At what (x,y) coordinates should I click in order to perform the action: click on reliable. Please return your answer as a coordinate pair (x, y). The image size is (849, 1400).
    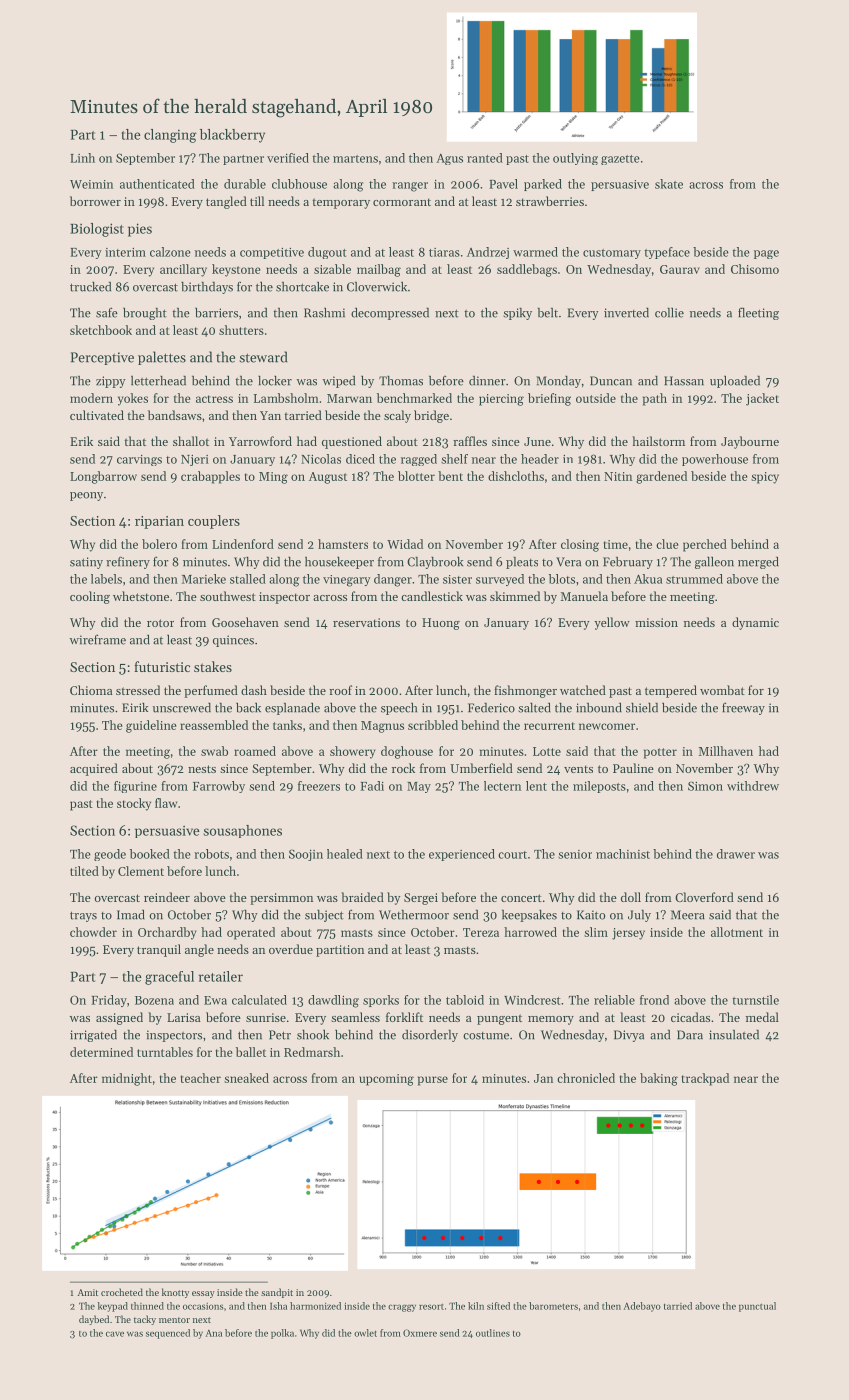
    Looking at the image, I should click on (614, 1000).
